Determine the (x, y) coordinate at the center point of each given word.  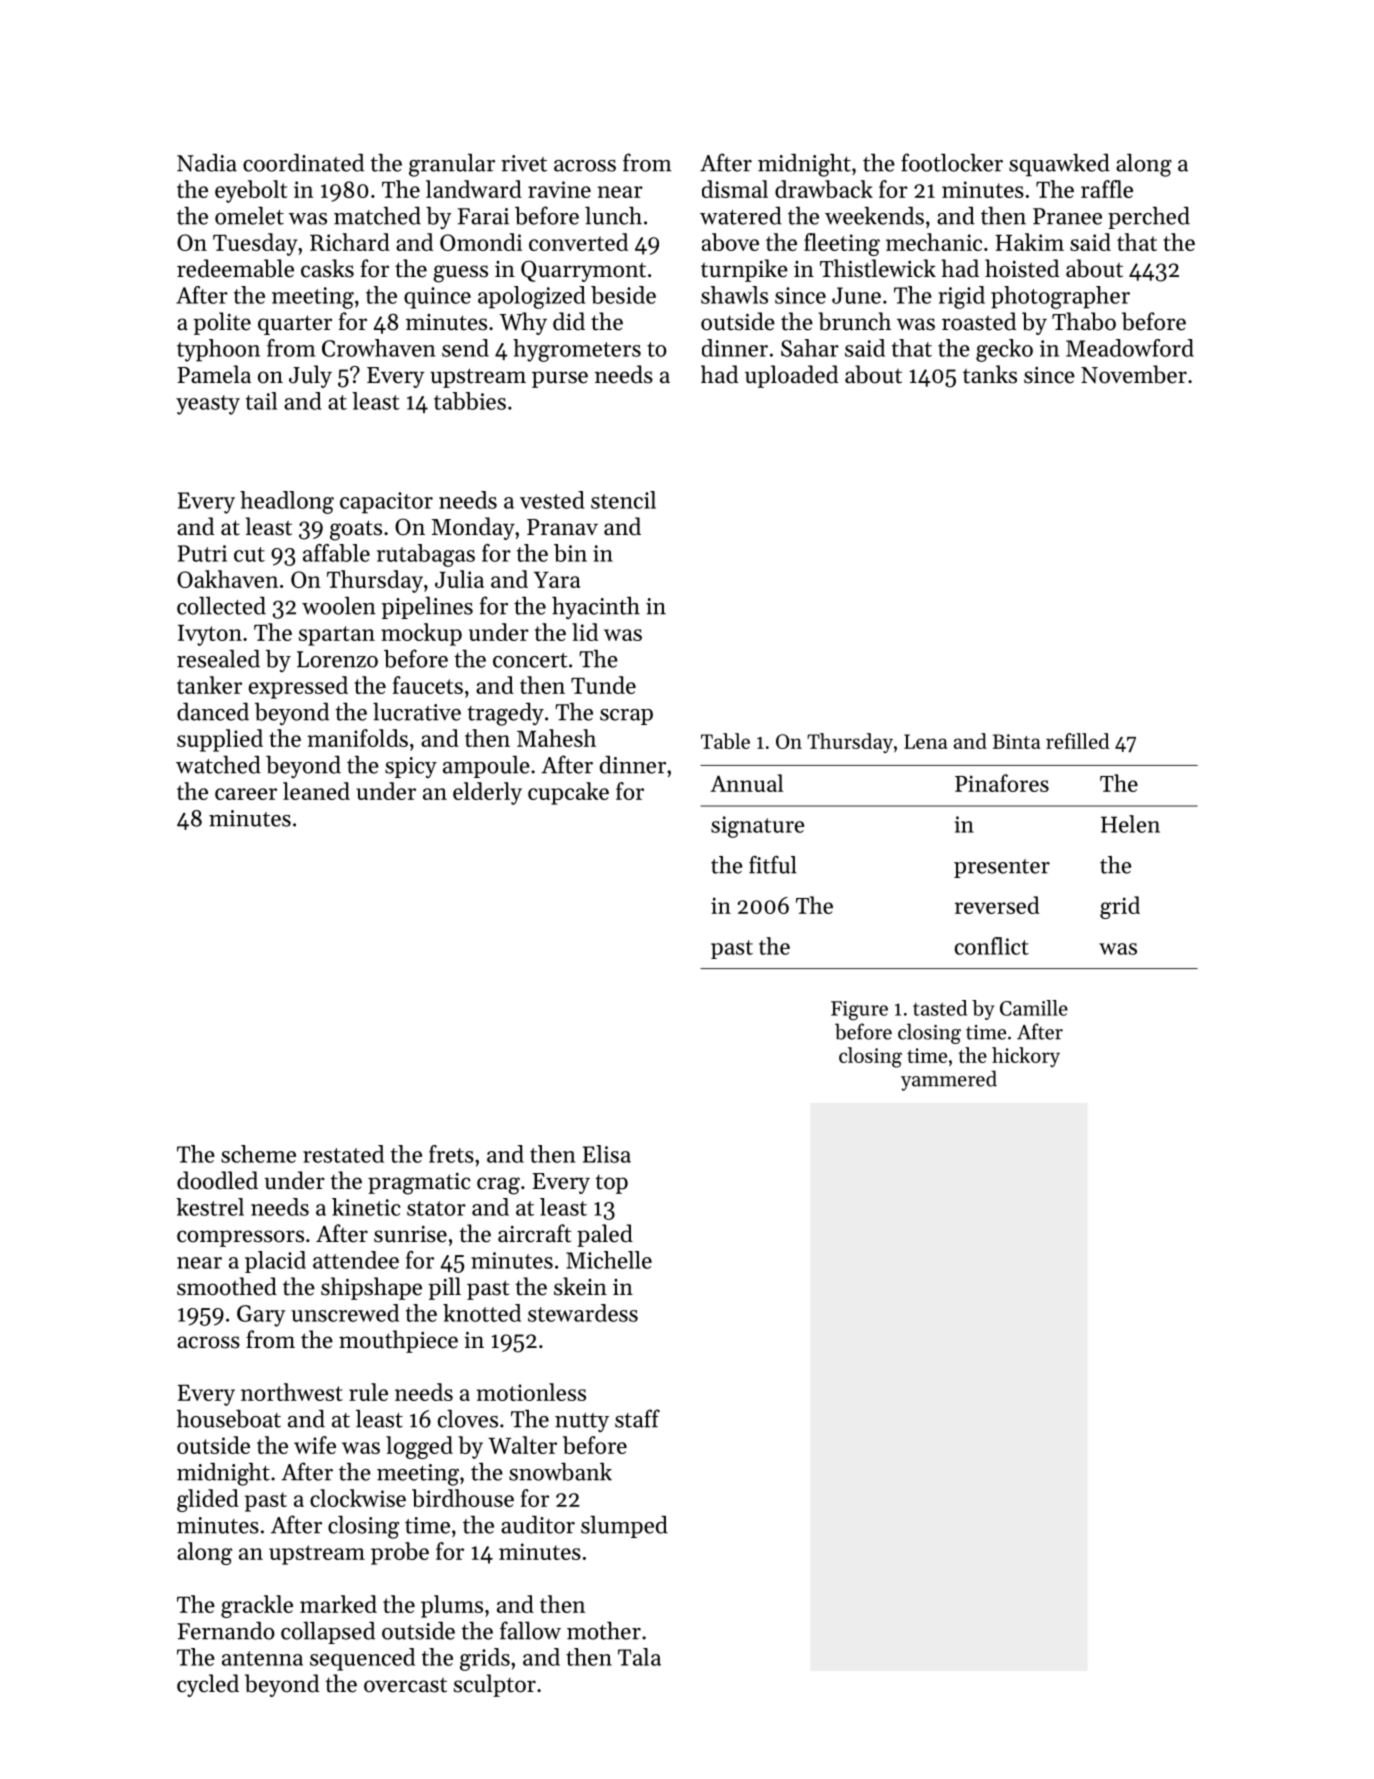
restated (343, 1154)
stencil (623, 500)
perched (1149, 217)
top (611, 1184)
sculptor (495, 1685)
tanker (209, 685)
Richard (350, 242)
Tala (639, 1657)
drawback (824, 189)
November (1134, 374)
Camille (1034, 1008)
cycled (208, 1685)
